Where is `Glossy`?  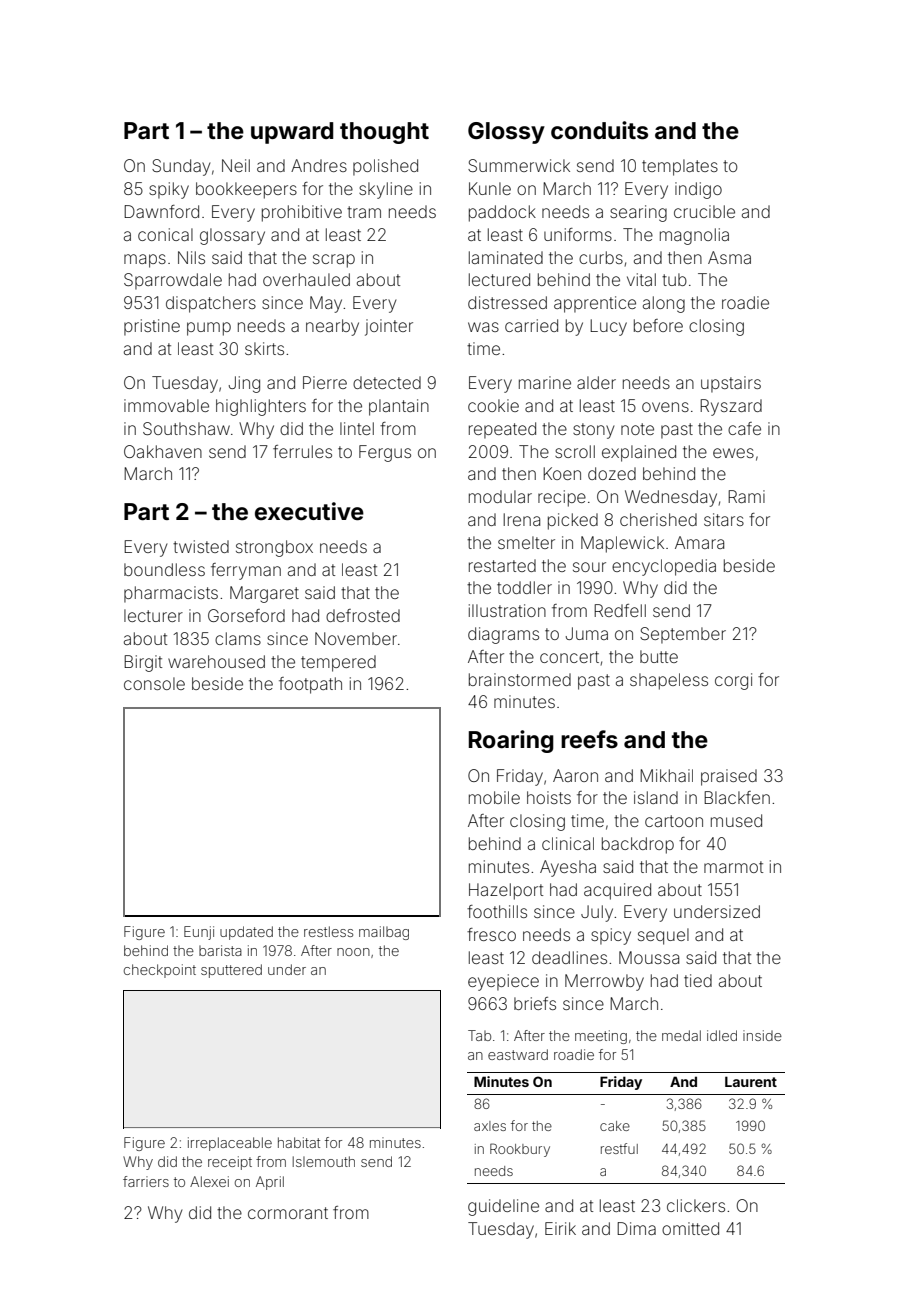
Glossy is located at coordinates (506, 133).
